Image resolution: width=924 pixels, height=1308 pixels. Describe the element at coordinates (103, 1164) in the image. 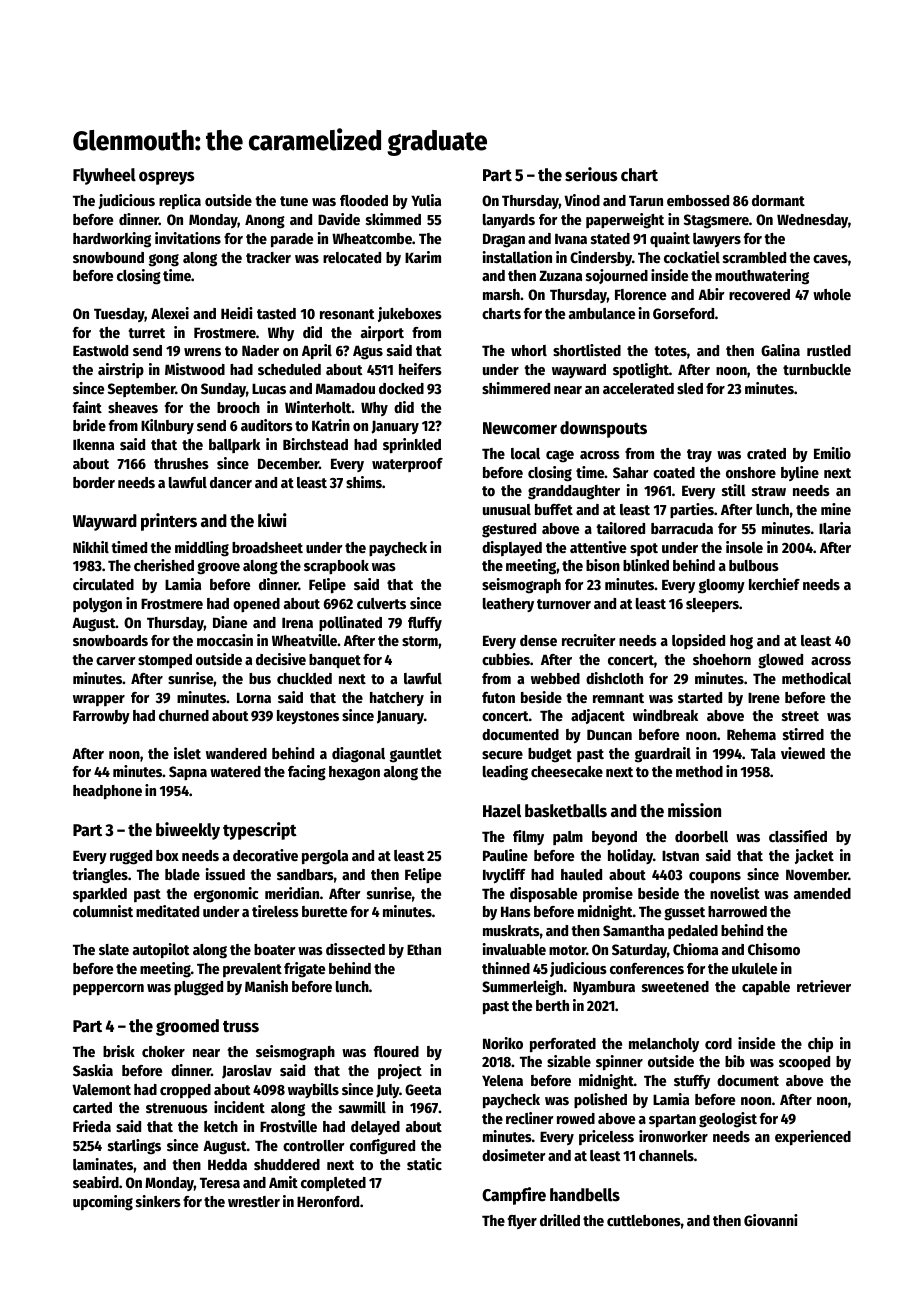

I see `laminates` at that location.
